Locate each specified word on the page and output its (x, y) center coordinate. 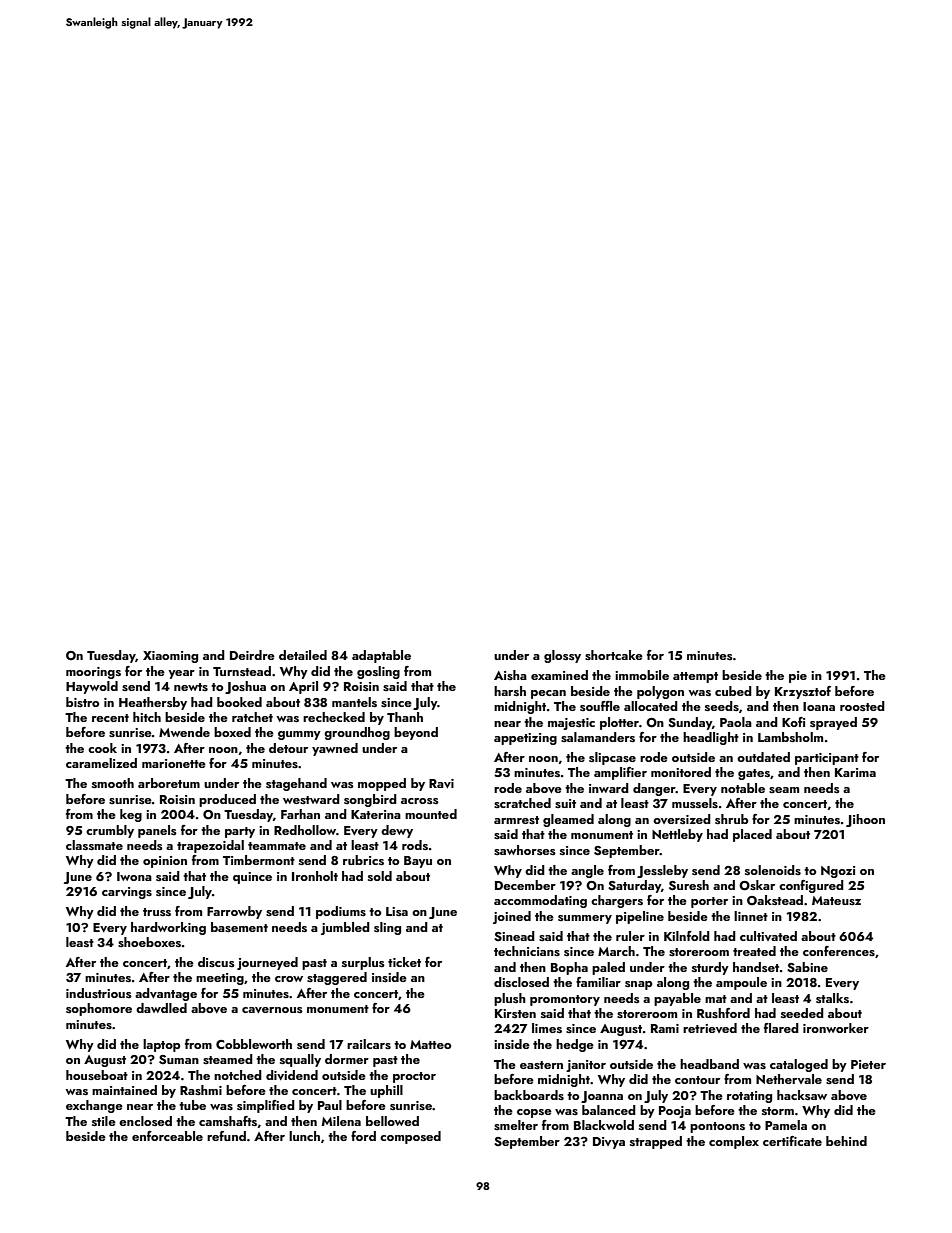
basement (239, 927)
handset (756, 967)
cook (102, 748)
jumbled (345, 928)
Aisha (510, 675)
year (181, 674)
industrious (99, 993)
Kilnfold (687, 936)
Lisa (397, 911)
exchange (94, 1106)
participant (827, 759)
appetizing (525, 739)
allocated (651, 706)
